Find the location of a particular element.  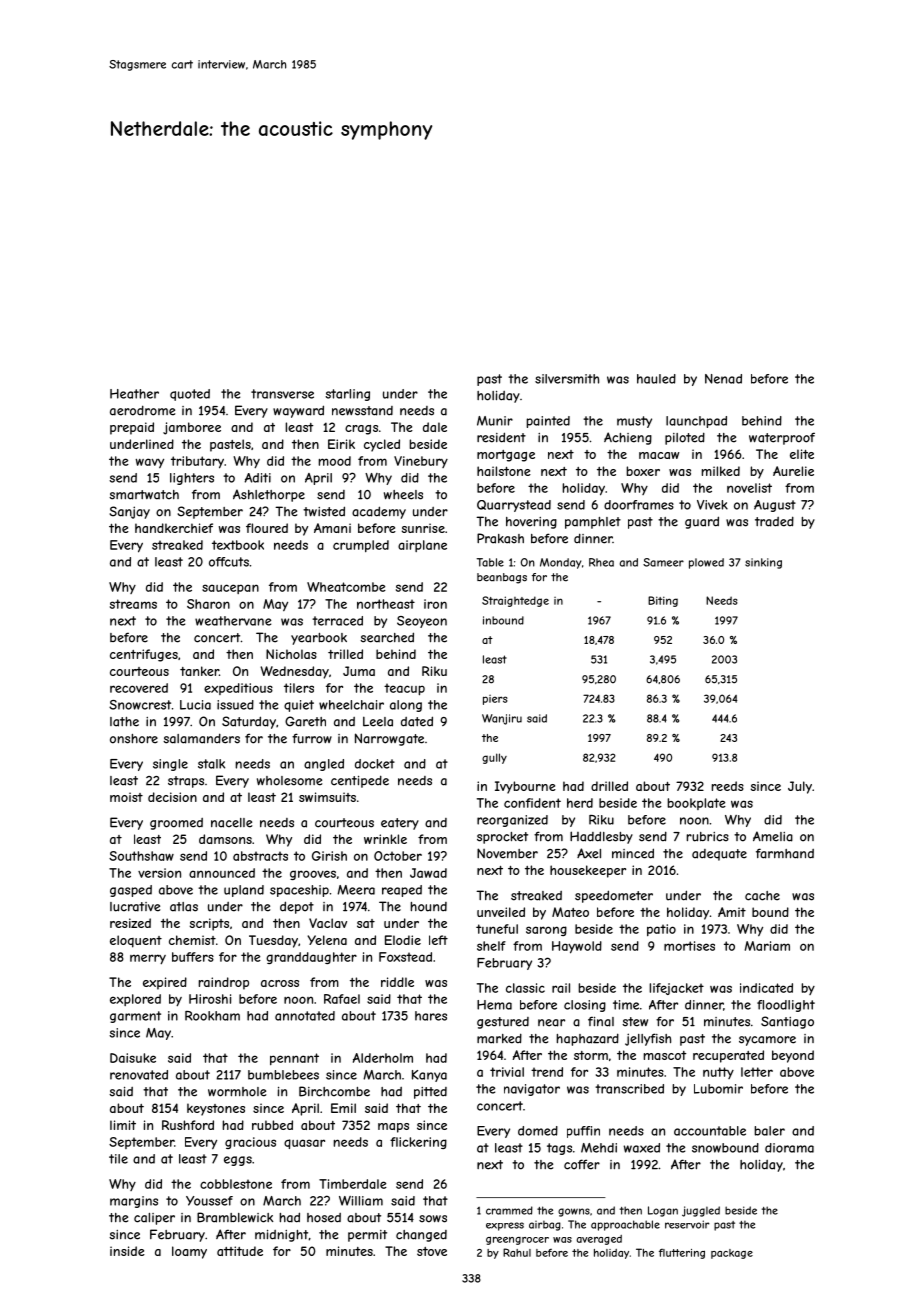

approachable is located at coordinates (625, 1225).
